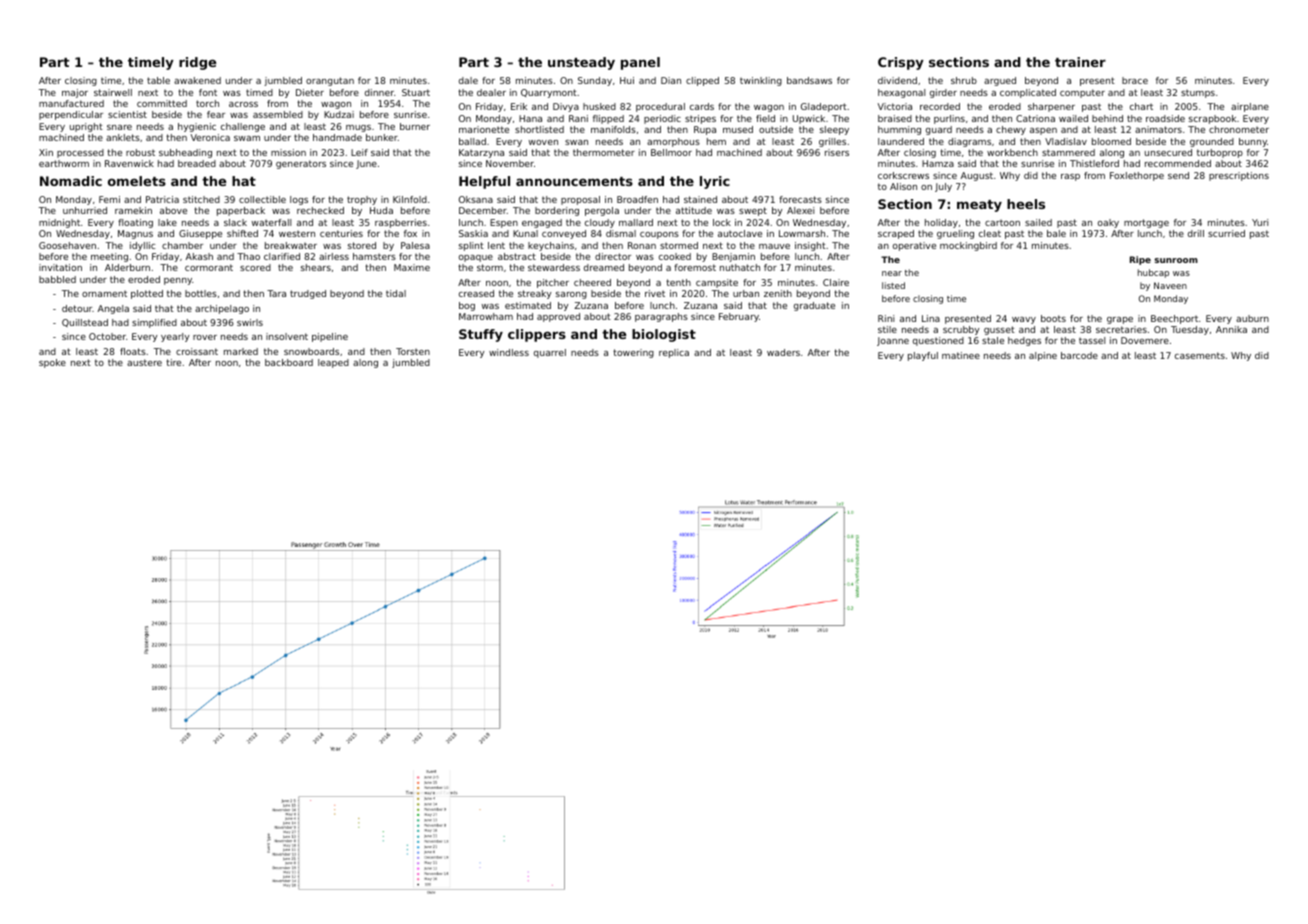 Image resolution: width=1308 pixels, height=924 pixels. What do you see at coordinates (1239, 176) in the screenshot?
I see `prescriptions` at bounding box center [1239, 176].
